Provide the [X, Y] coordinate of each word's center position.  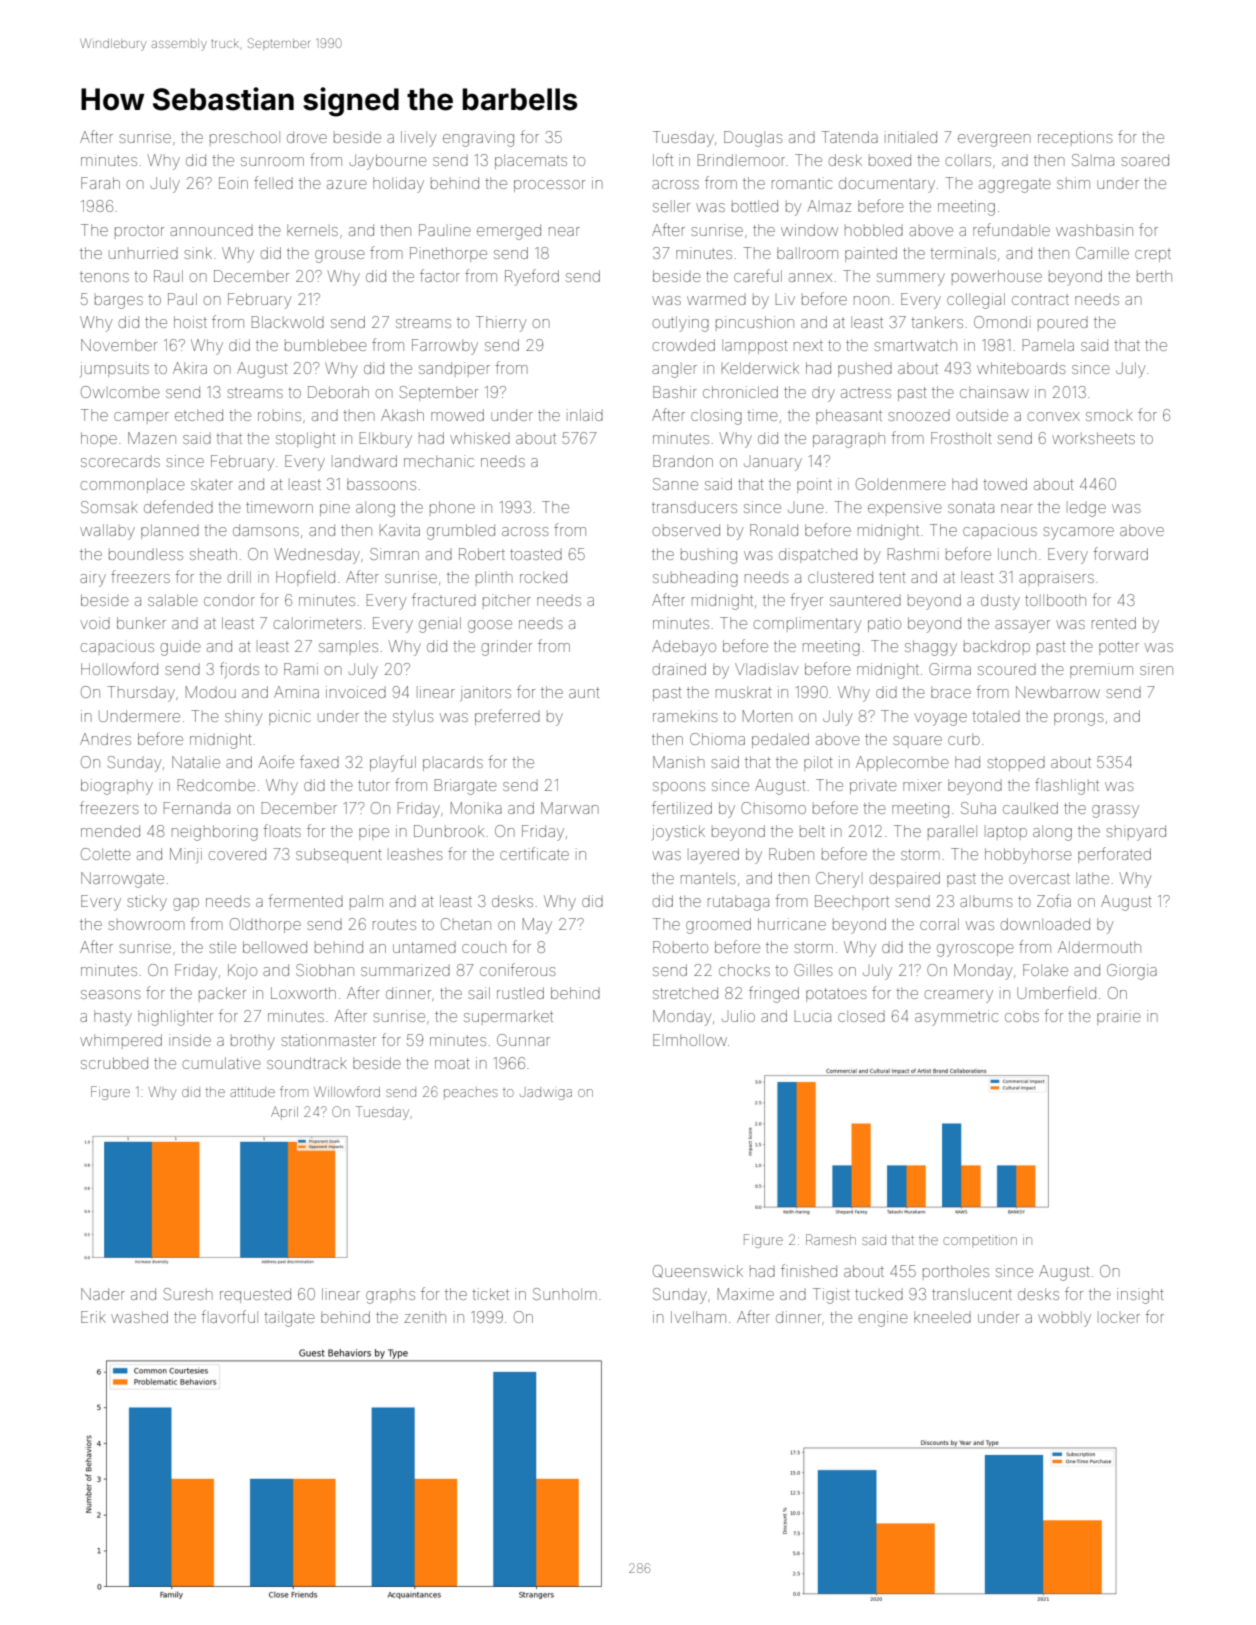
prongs [1079, 719]
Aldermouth [1099, 947]
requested [255, 1295]
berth [1154, 276]
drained [679, 669]
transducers [694, 507]
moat [452, 1063]
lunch [1017, 554]
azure [347, 184]
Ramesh [831, 1239]
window [809, 230]
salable [173, 600]
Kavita [400, 530]
